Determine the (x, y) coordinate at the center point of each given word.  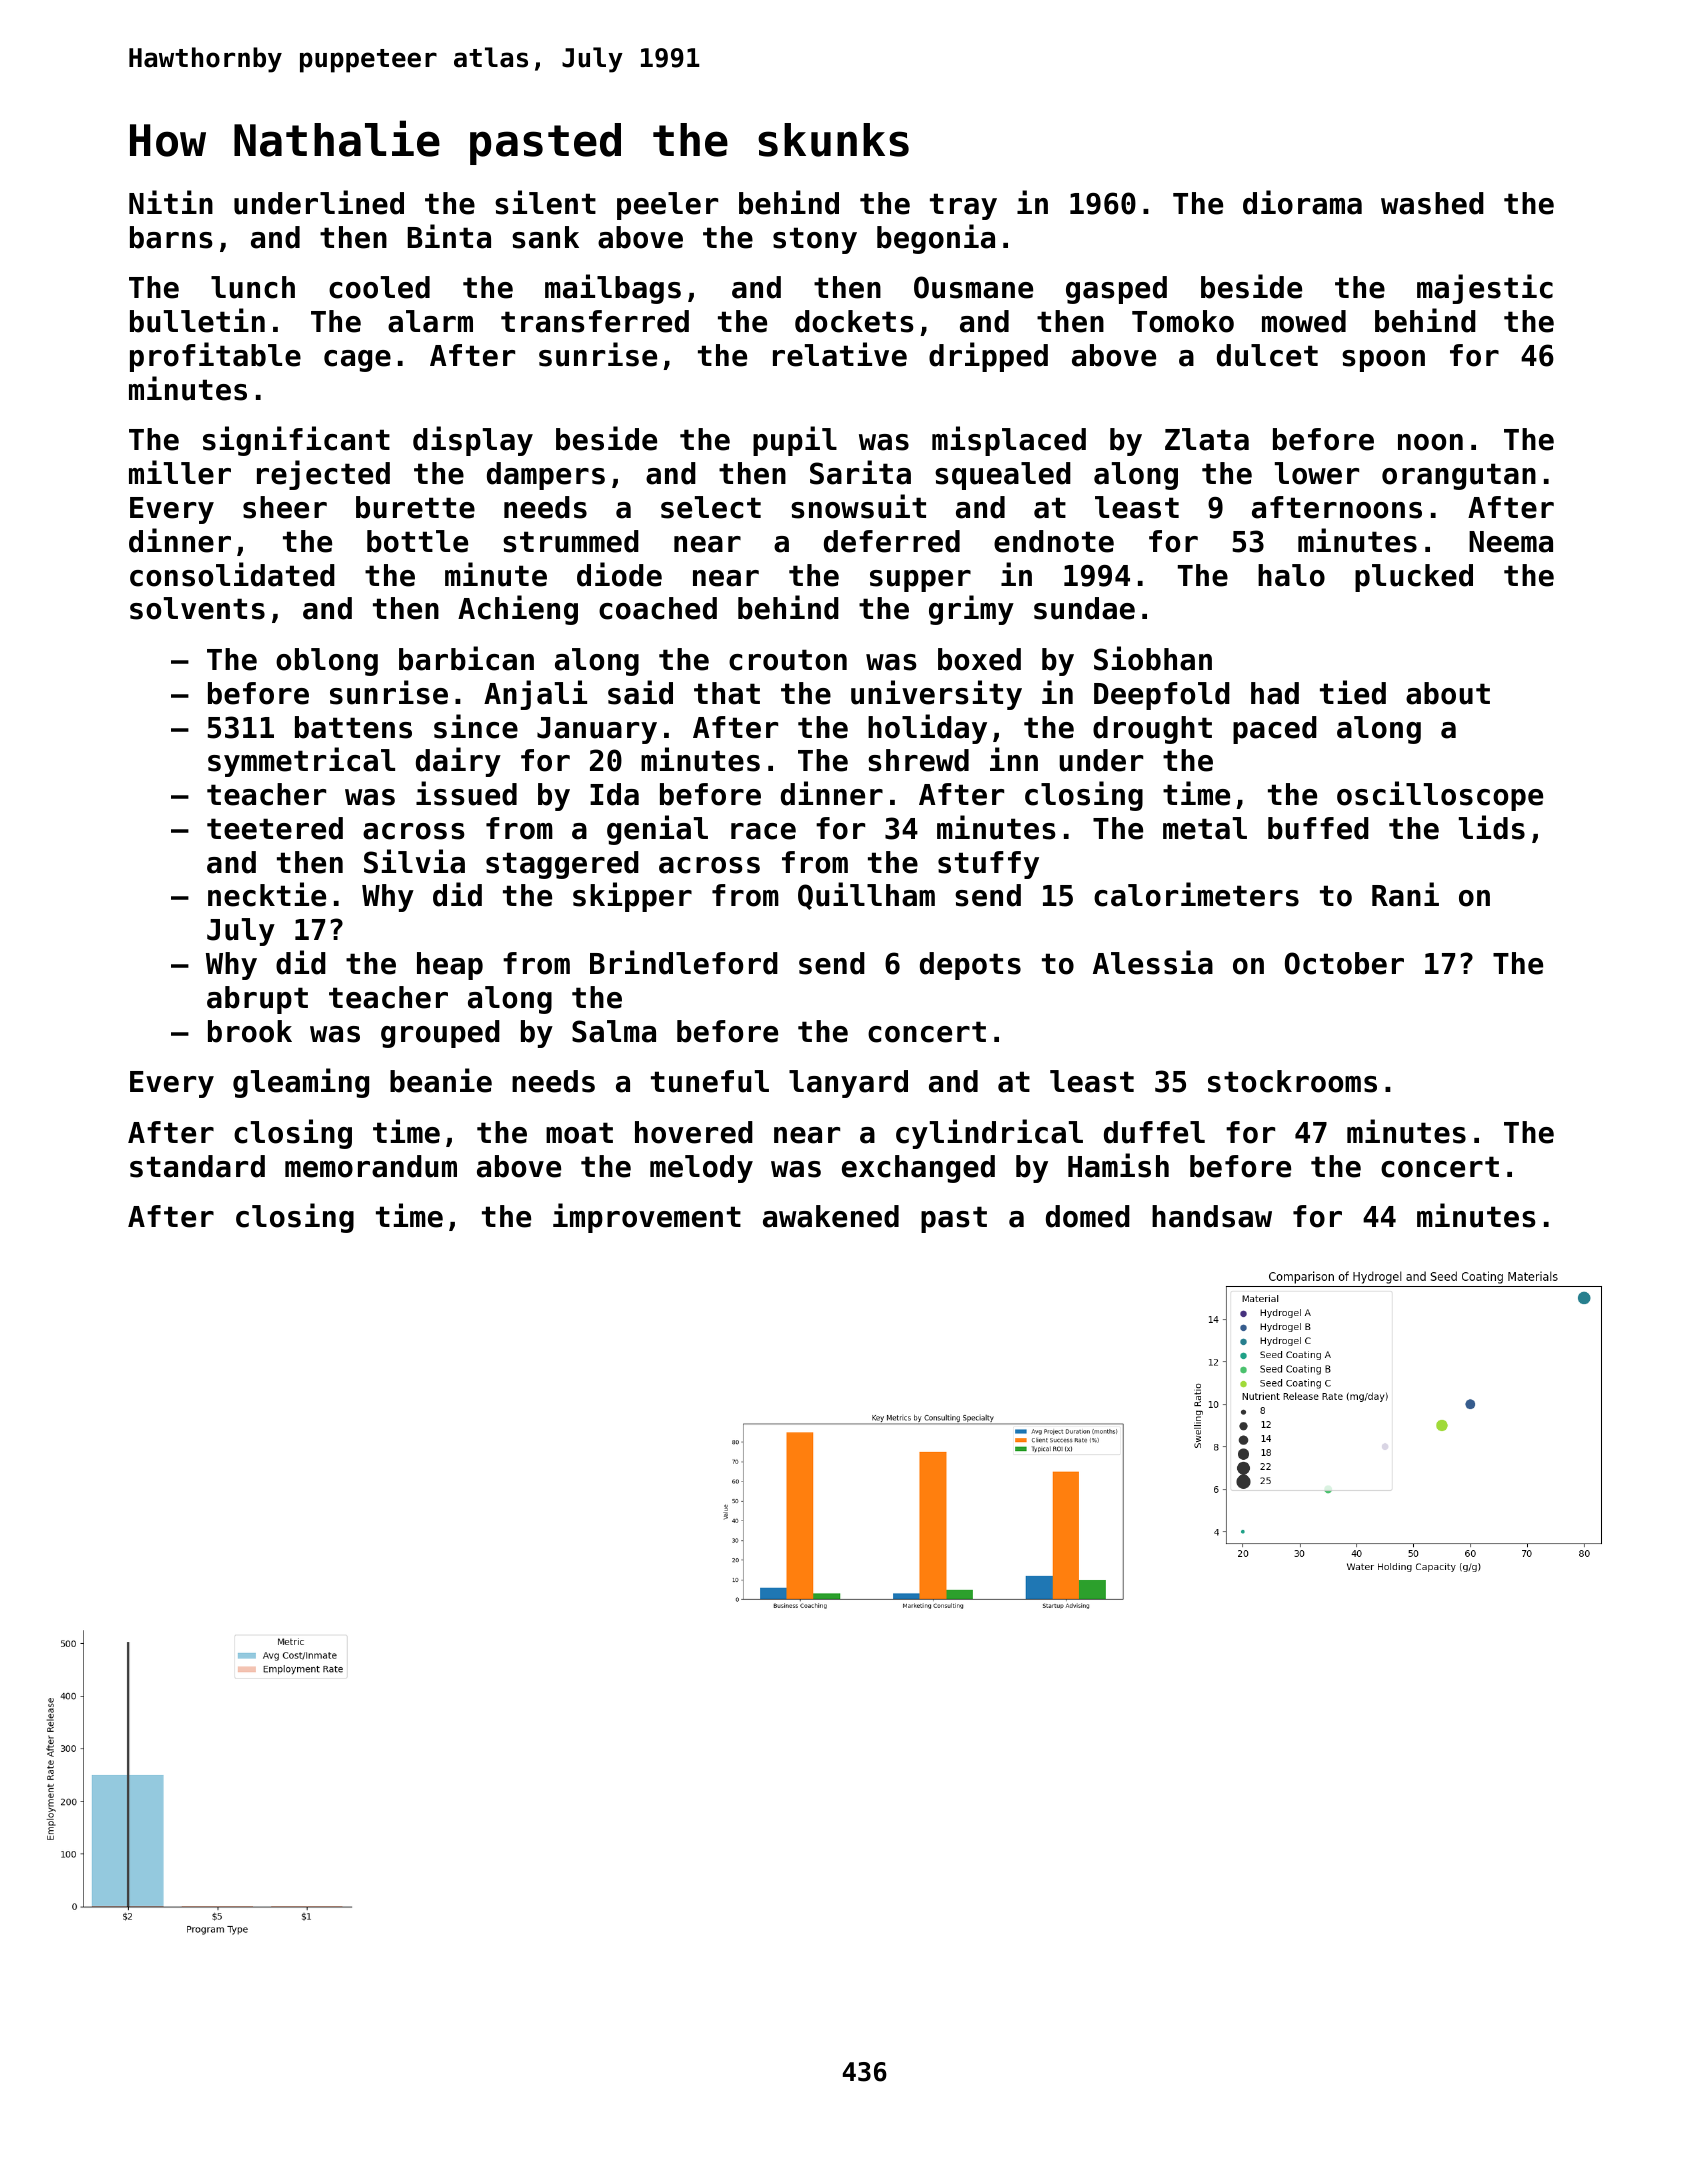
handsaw (1212, 1216)
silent (545, 202)
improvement (647, 1218)
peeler (667, 206)
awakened (831, 1216)
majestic (1485, 289)
